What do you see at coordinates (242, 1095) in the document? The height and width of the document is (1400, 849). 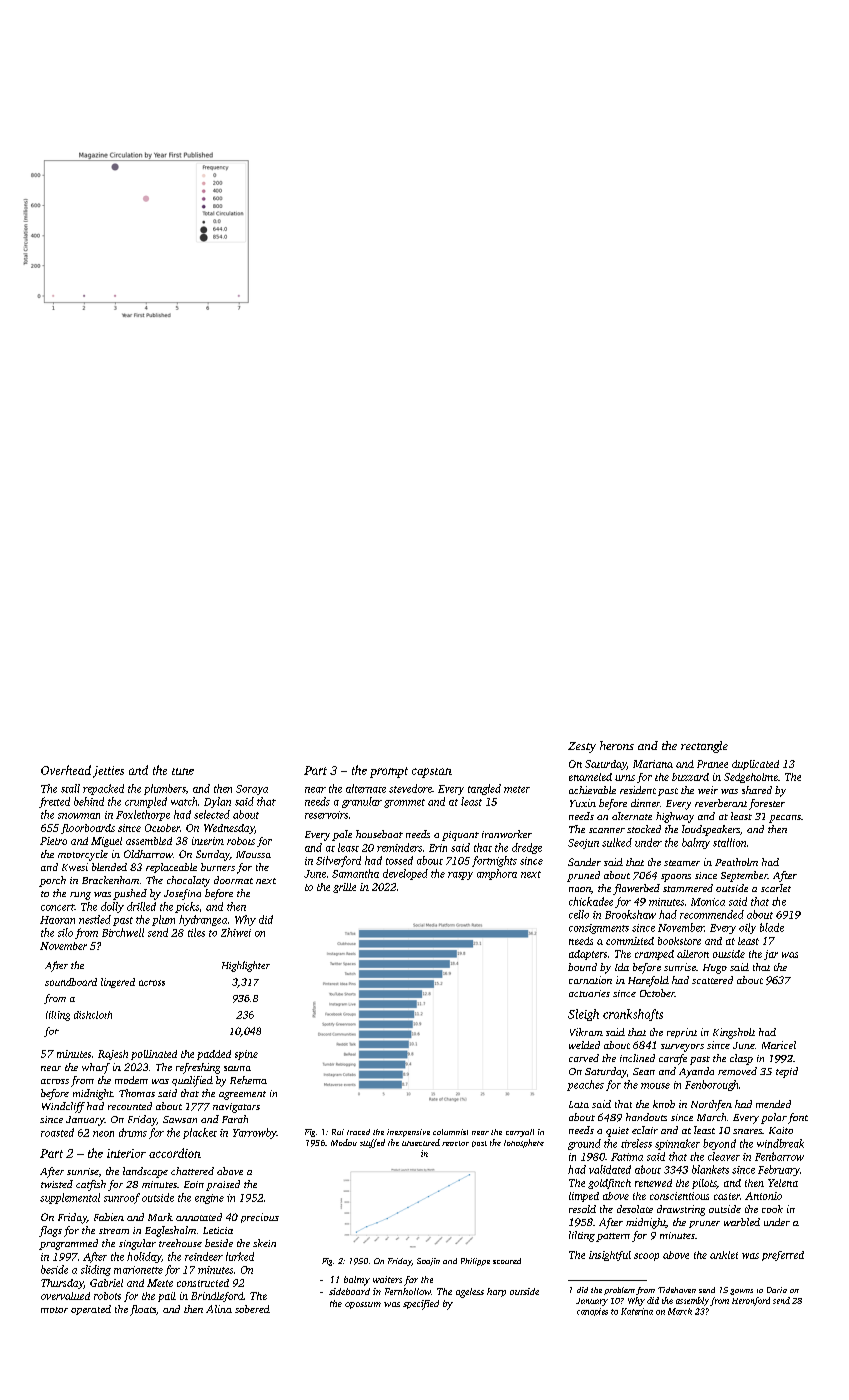 I see `agreement` at bounding box center [242, 1095].
